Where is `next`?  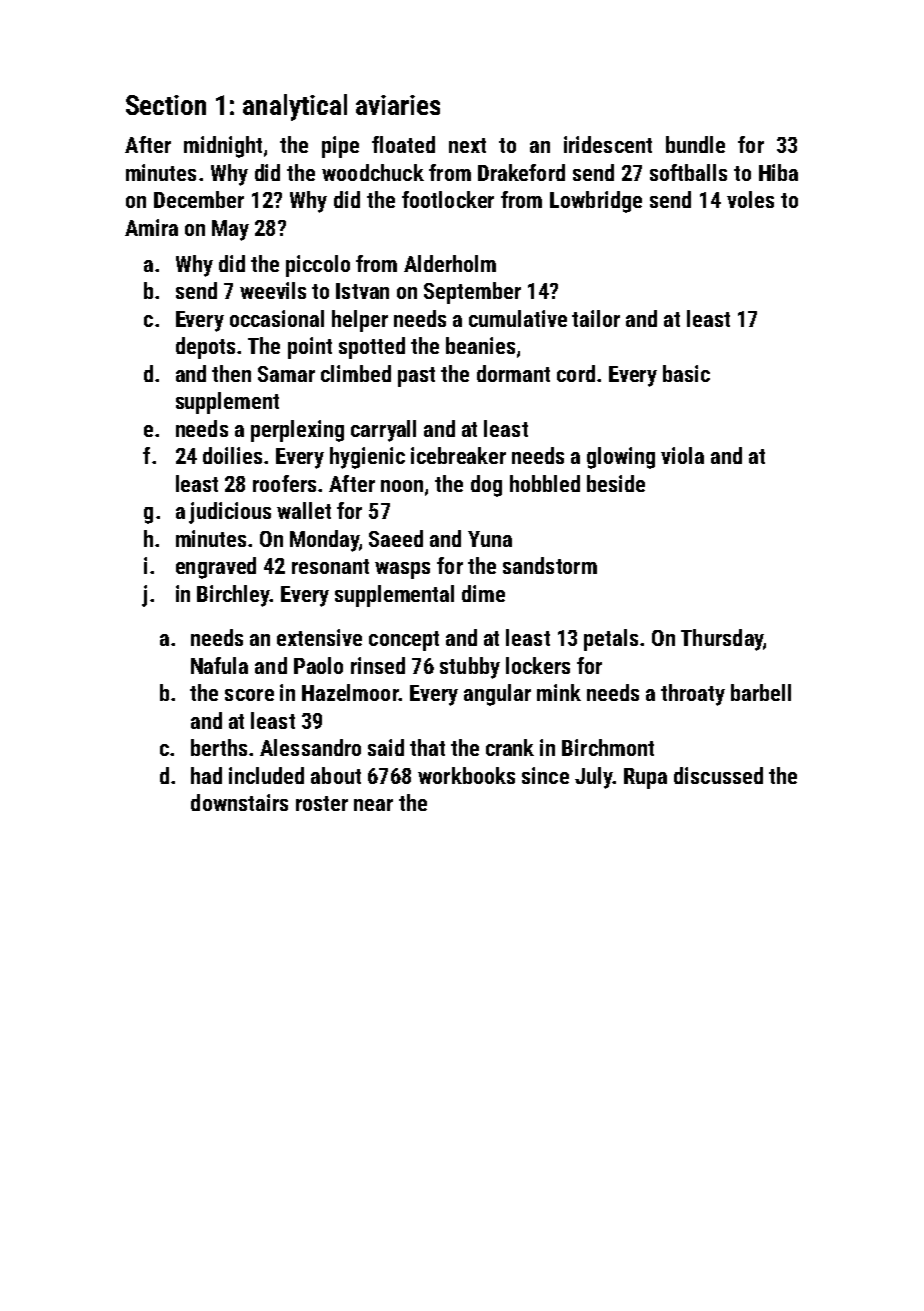
next is located at coordinates (467, 145).
